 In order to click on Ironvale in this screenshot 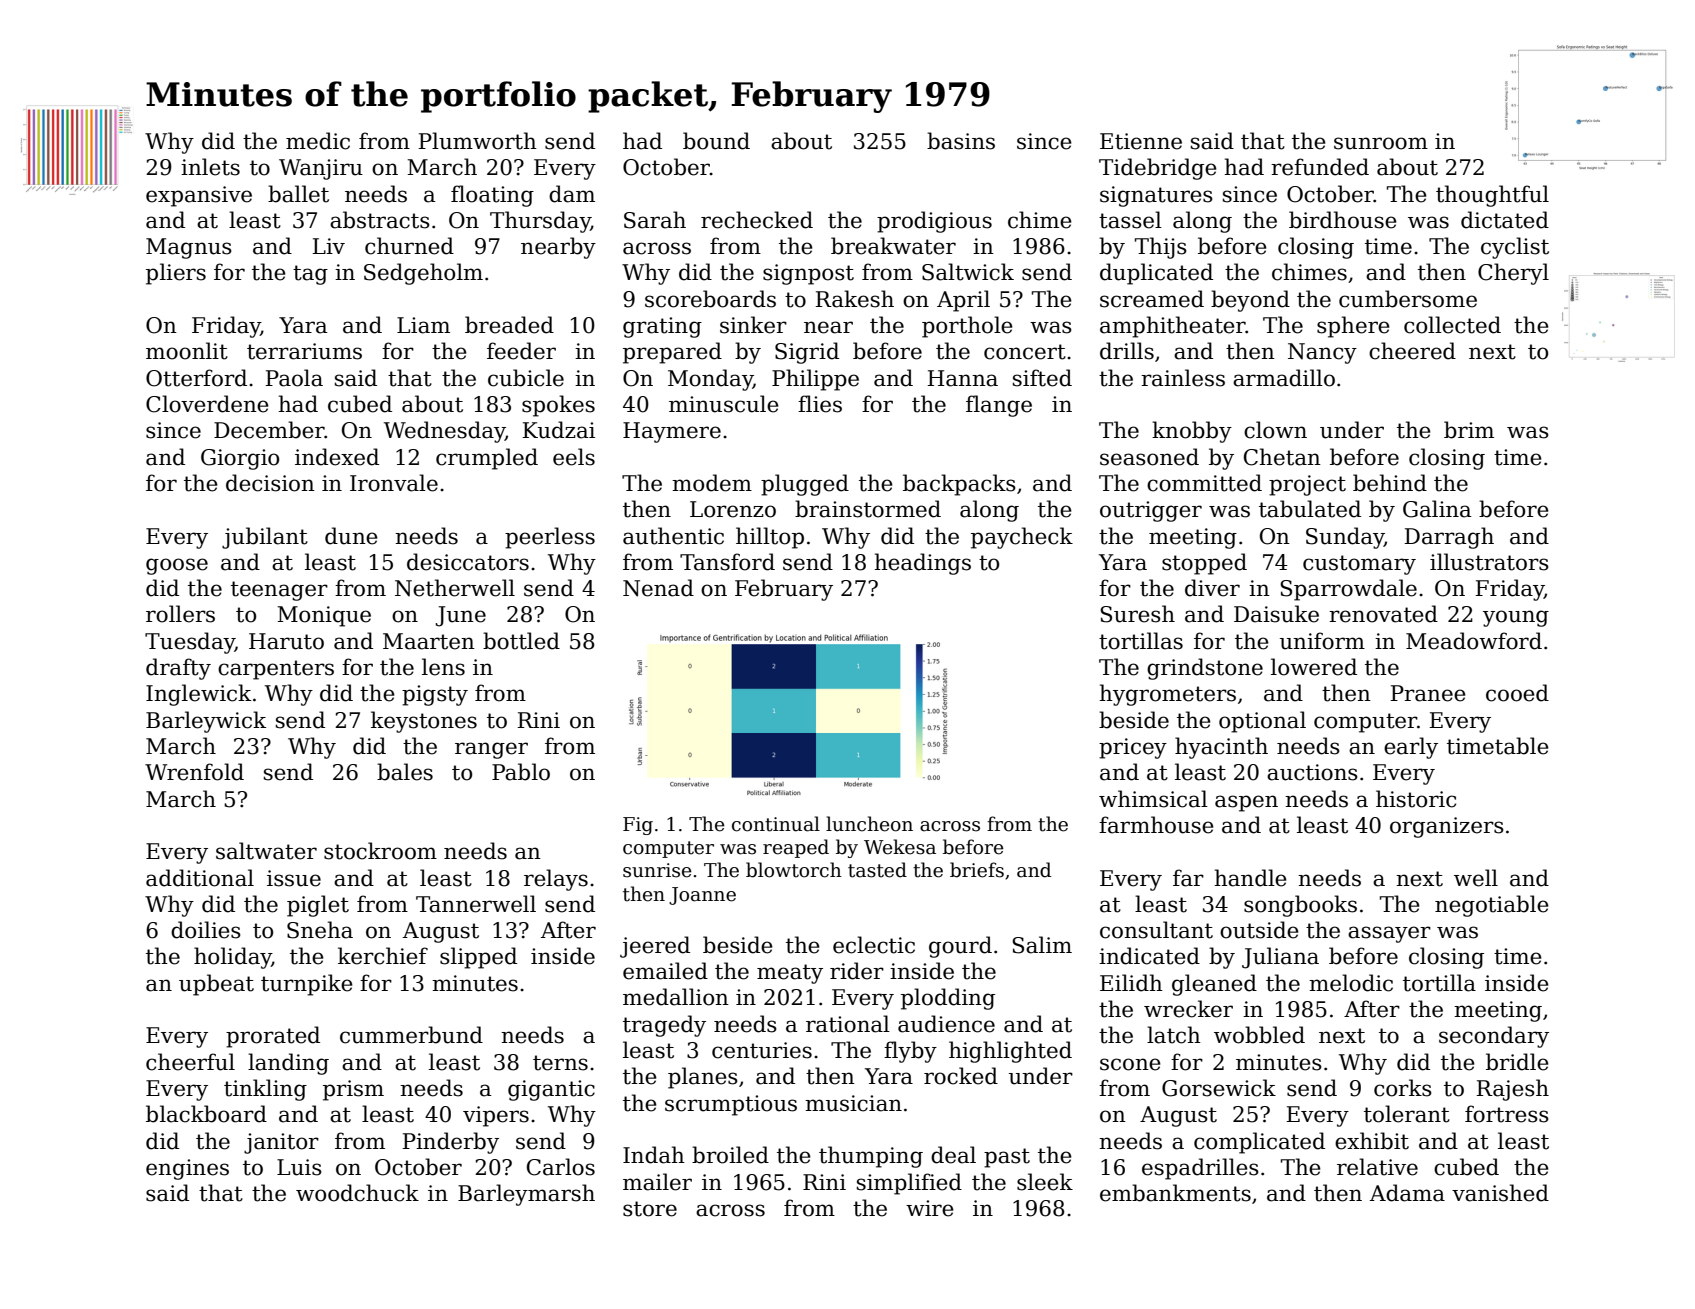, I will do `click(394, 483)`.
